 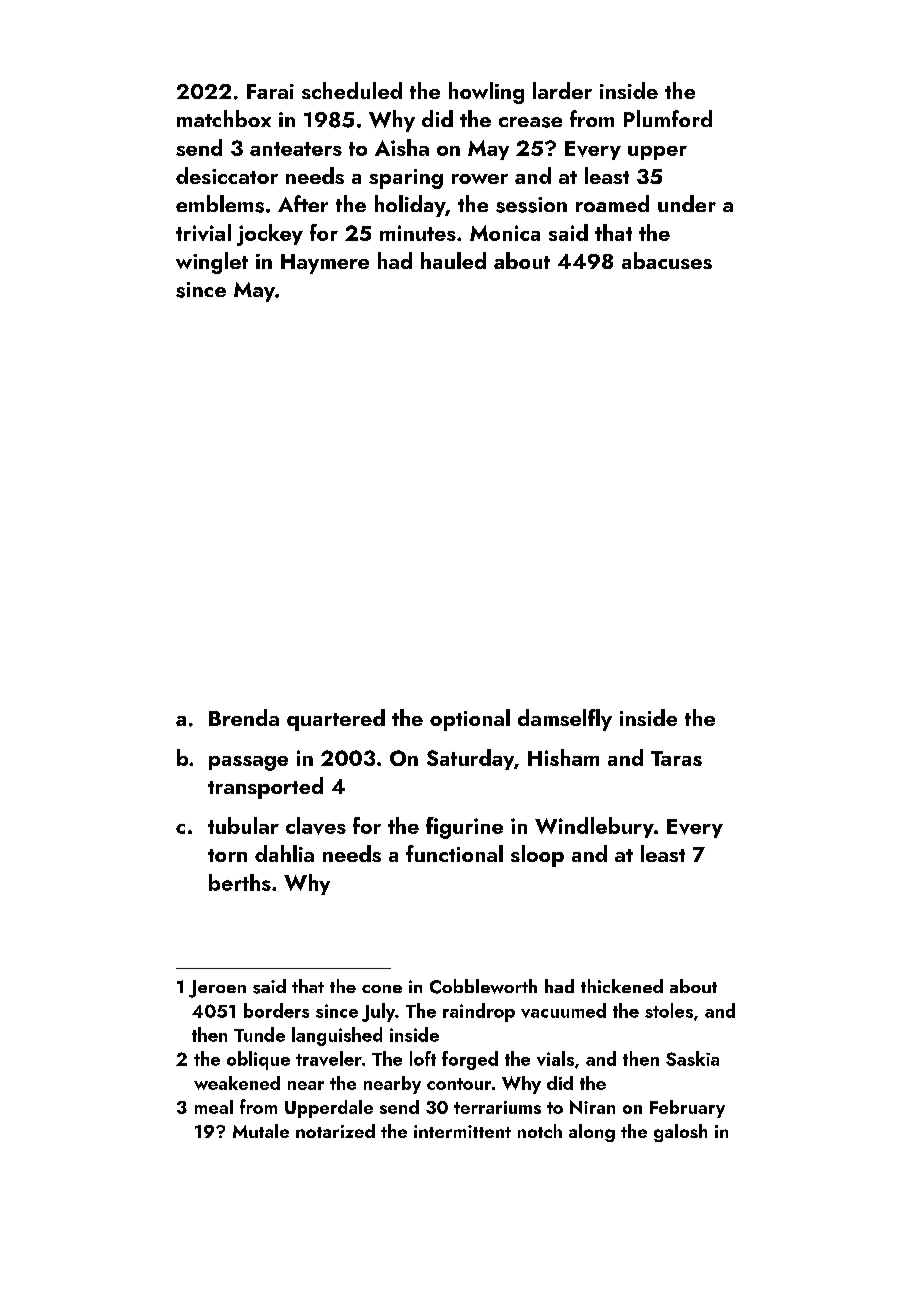 What do you see at coordinates (470, 759) in the page?
I see `Saturday` at bounding box center [470, 759].
